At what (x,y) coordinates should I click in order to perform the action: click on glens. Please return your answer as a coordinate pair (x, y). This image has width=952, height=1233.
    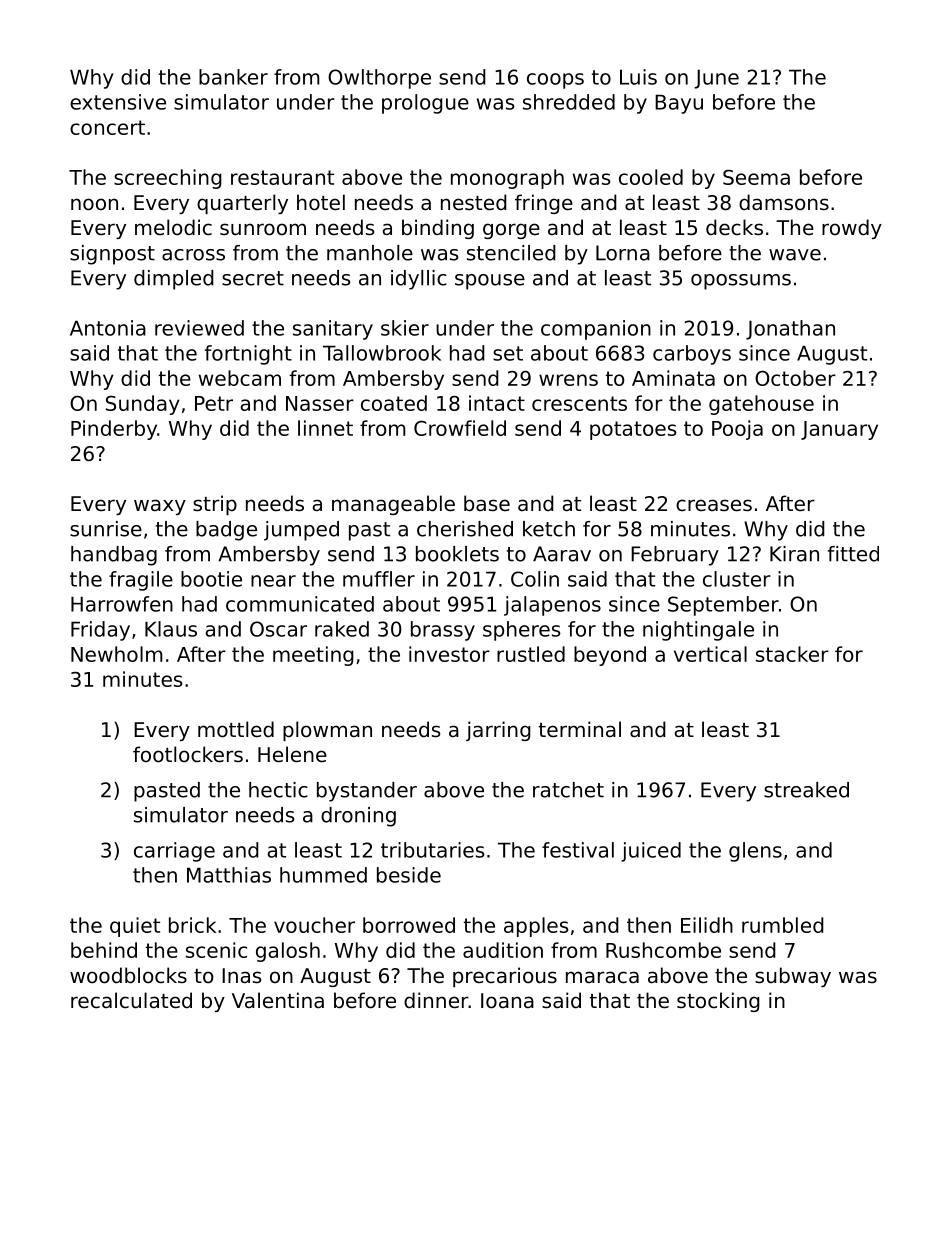
    Looking at the image, I should click on (755, 852).
